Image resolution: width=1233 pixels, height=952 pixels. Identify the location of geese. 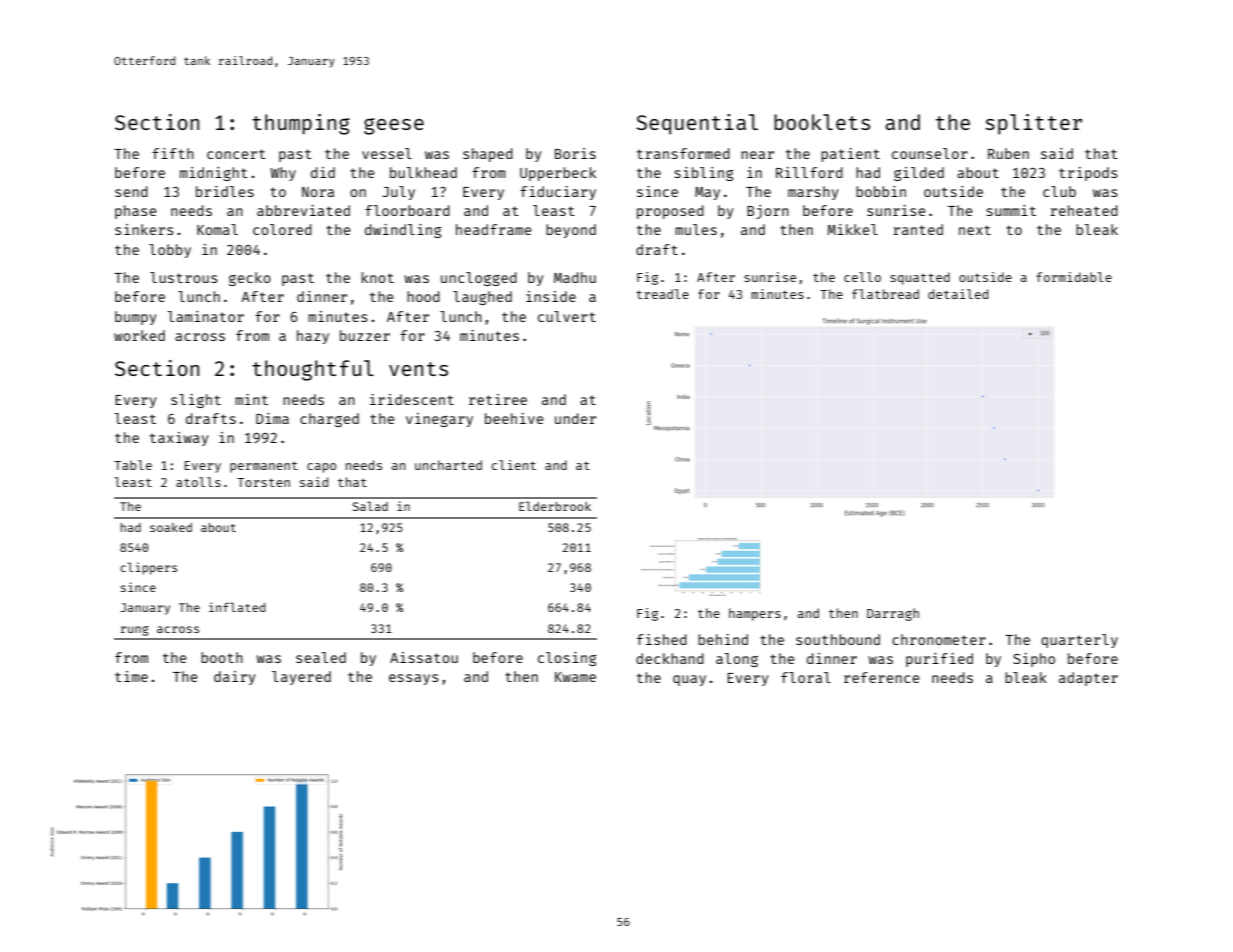
(394, 126).
